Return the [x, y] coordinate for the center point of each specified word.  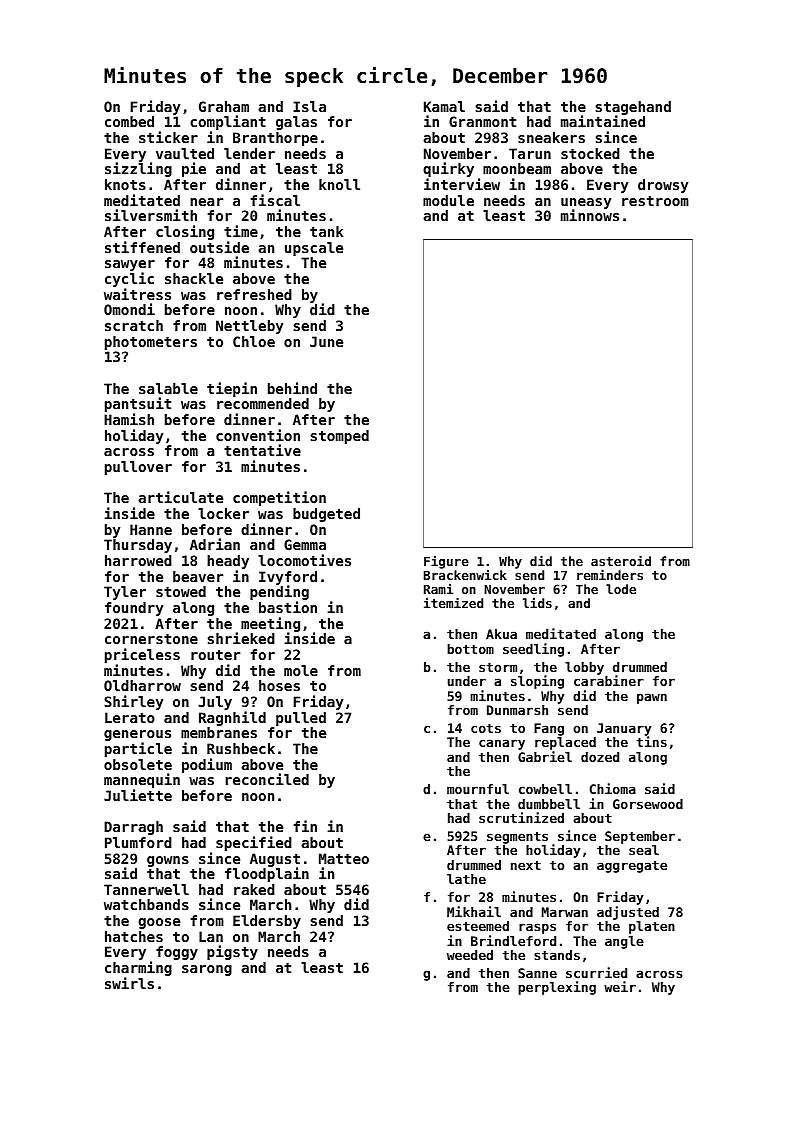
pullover [138, 468]
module [448, 200]
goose [159, 923]
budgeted [326, 515]
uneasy [586, 204]
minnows [590, 215]
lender [249, 153]
